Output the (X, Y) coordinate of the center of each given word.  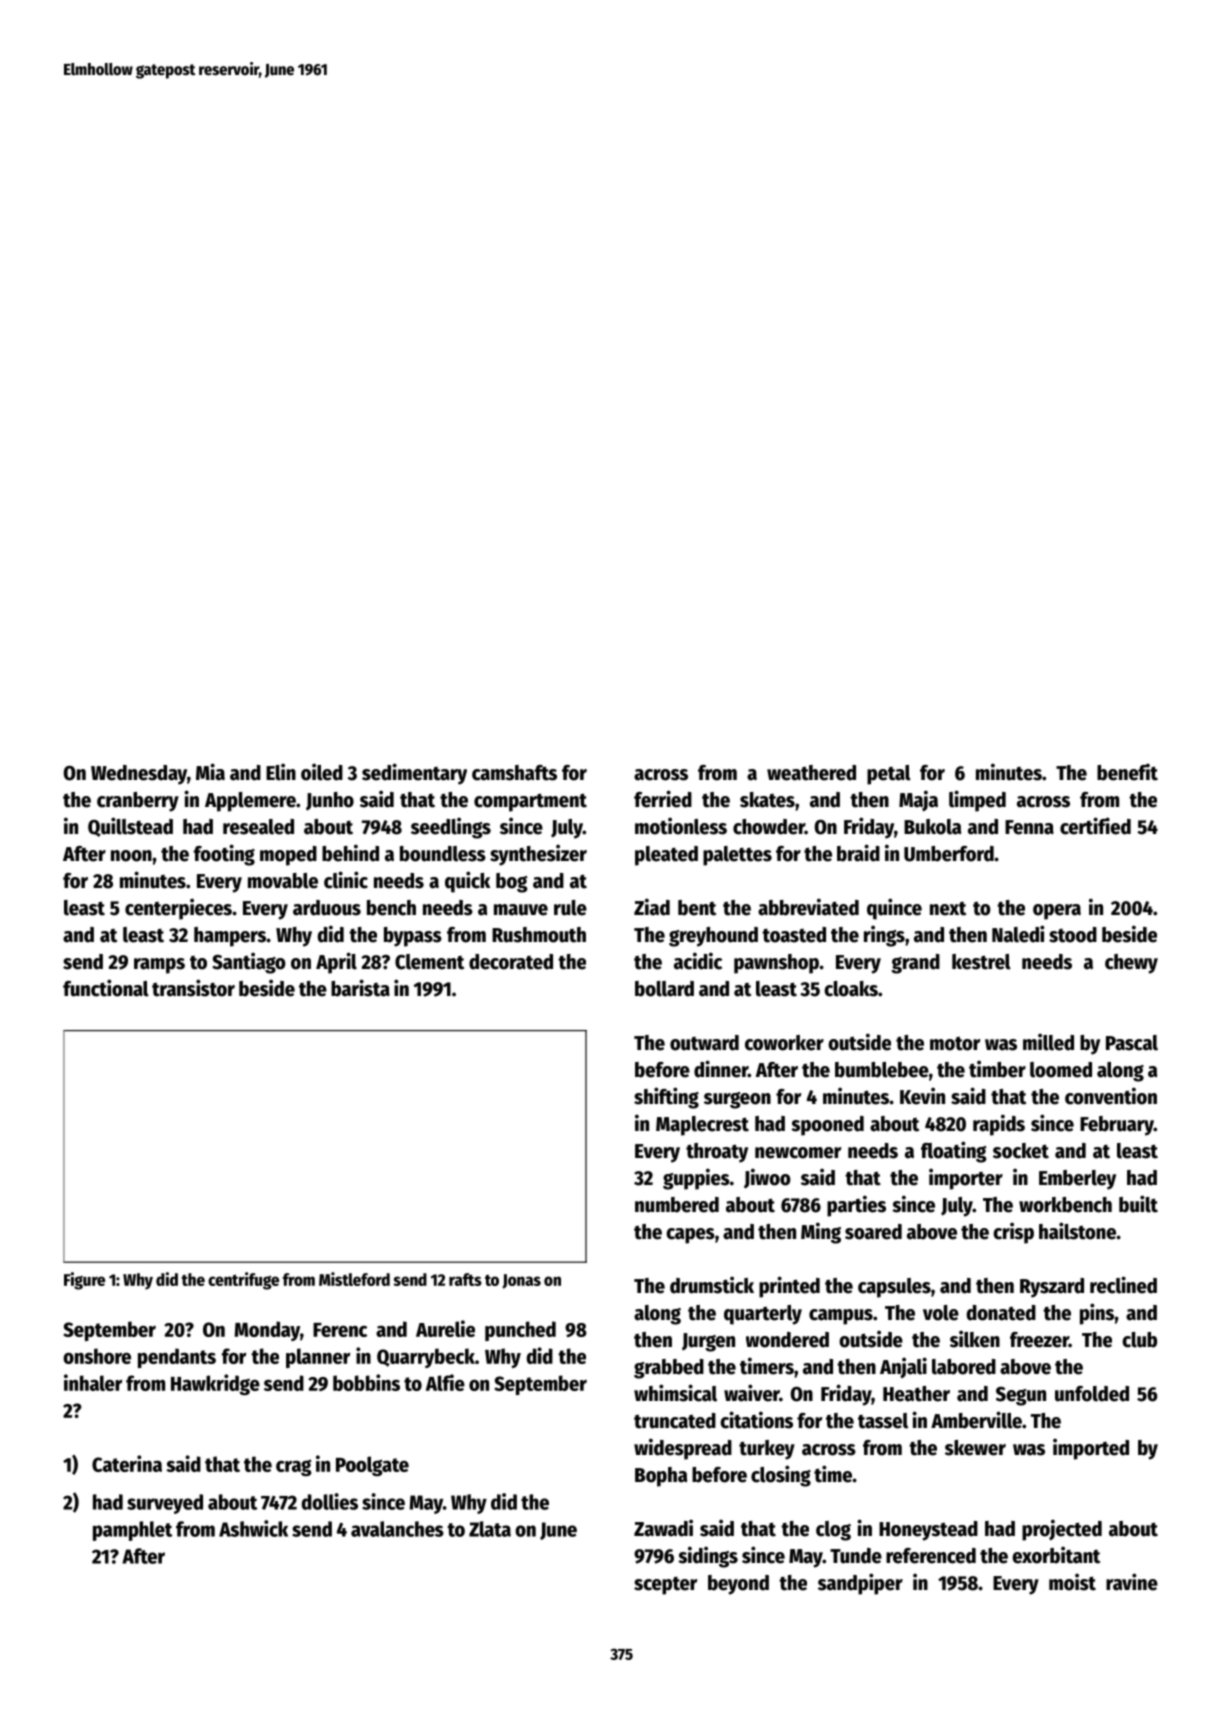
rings (884, 936)
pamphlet (132, 1531)
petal (889, 775)
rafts (465, 1279)
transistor (193, 988)
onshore (97, 1356)
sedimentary (414, 774)
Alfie (445, 1382)
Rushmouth (539, 935)
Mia (210, 772)
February (1117, 1126)
